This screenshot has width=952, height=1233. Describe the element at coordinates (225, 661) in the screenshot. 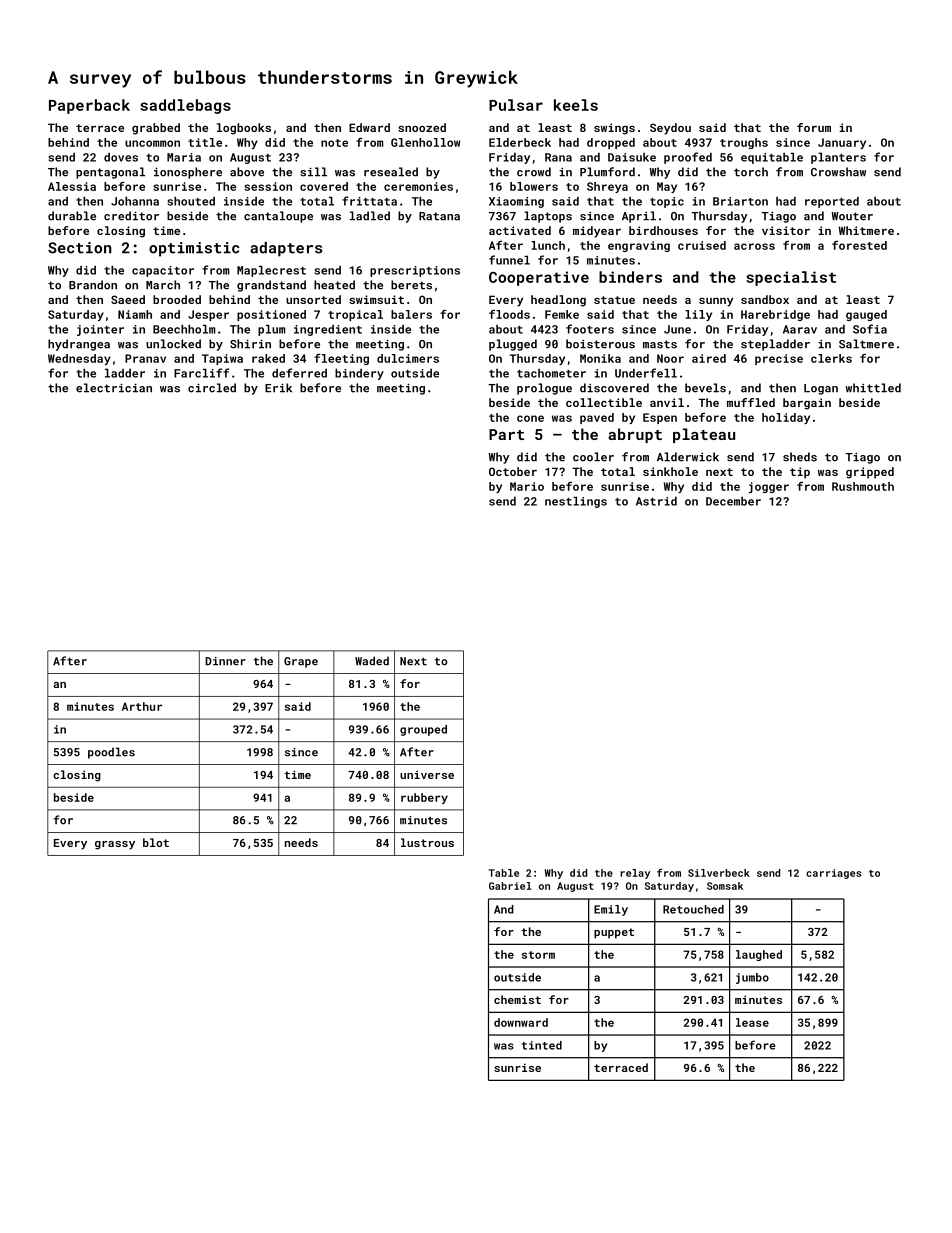

I see `Dinner` at that location.
